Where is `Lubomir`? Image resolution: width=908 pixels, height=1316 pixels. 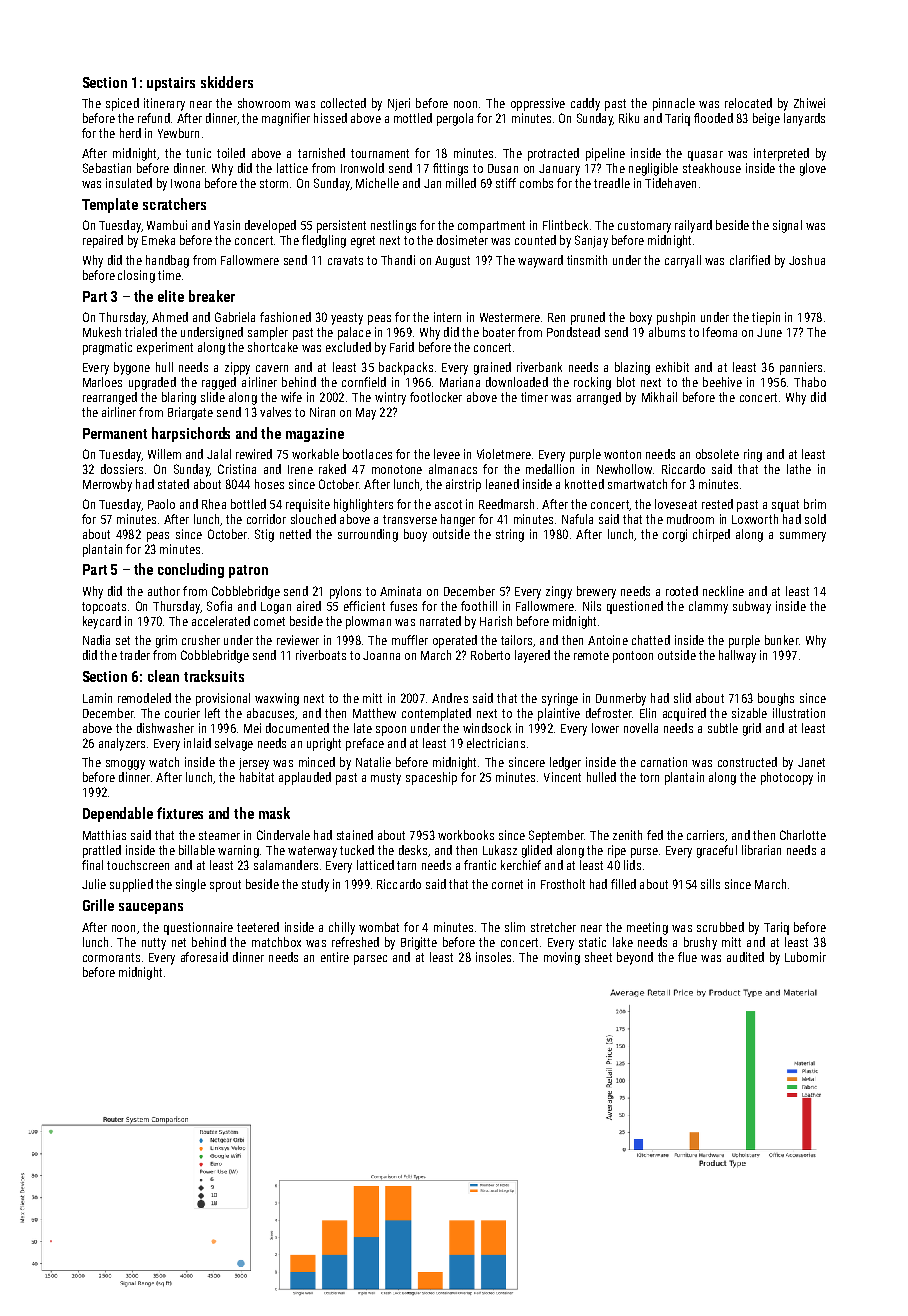 Lubomir is located at coordinates (805, 957).
